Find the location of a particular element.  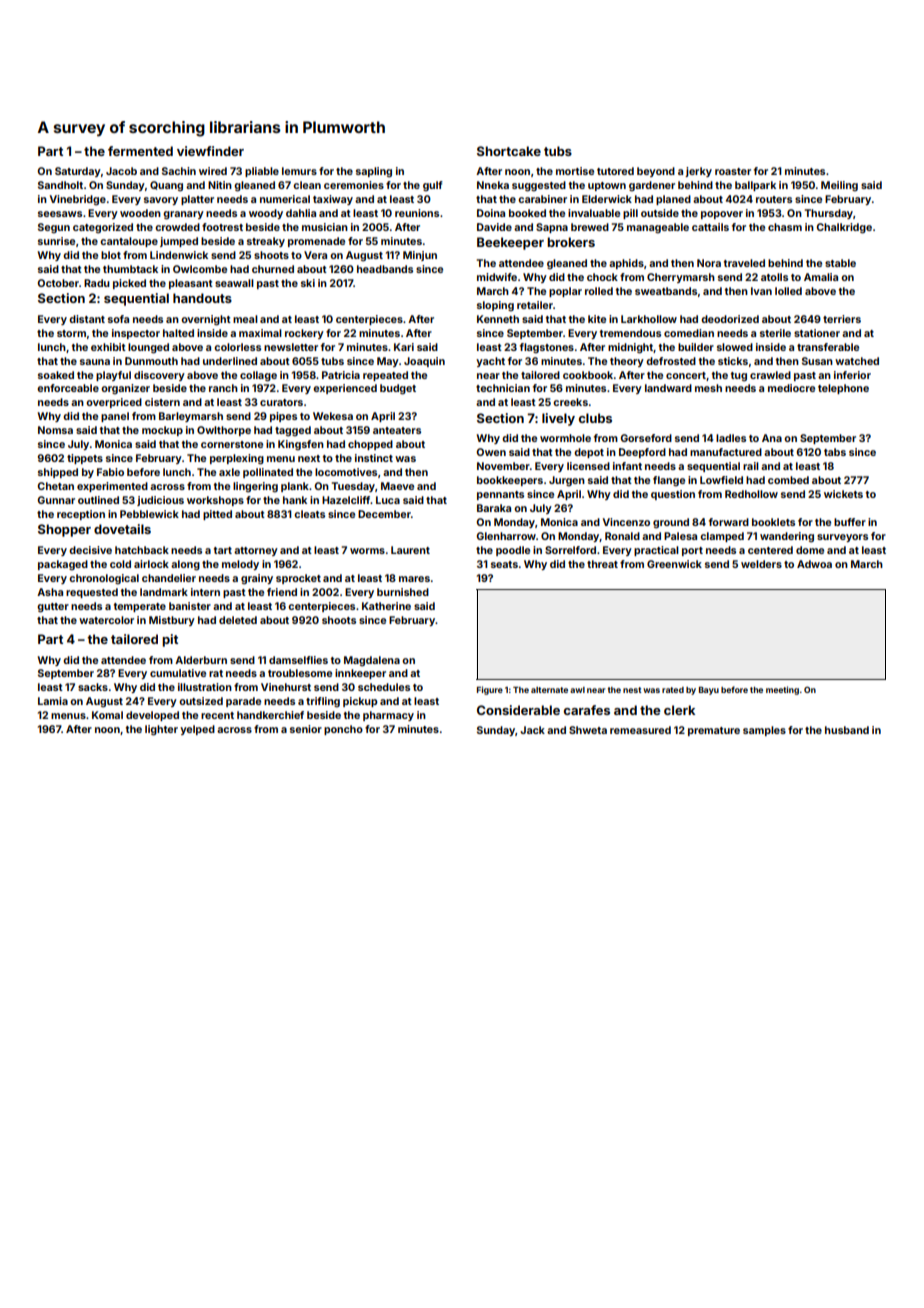

Fabio is located at coordinates (110, 472).
